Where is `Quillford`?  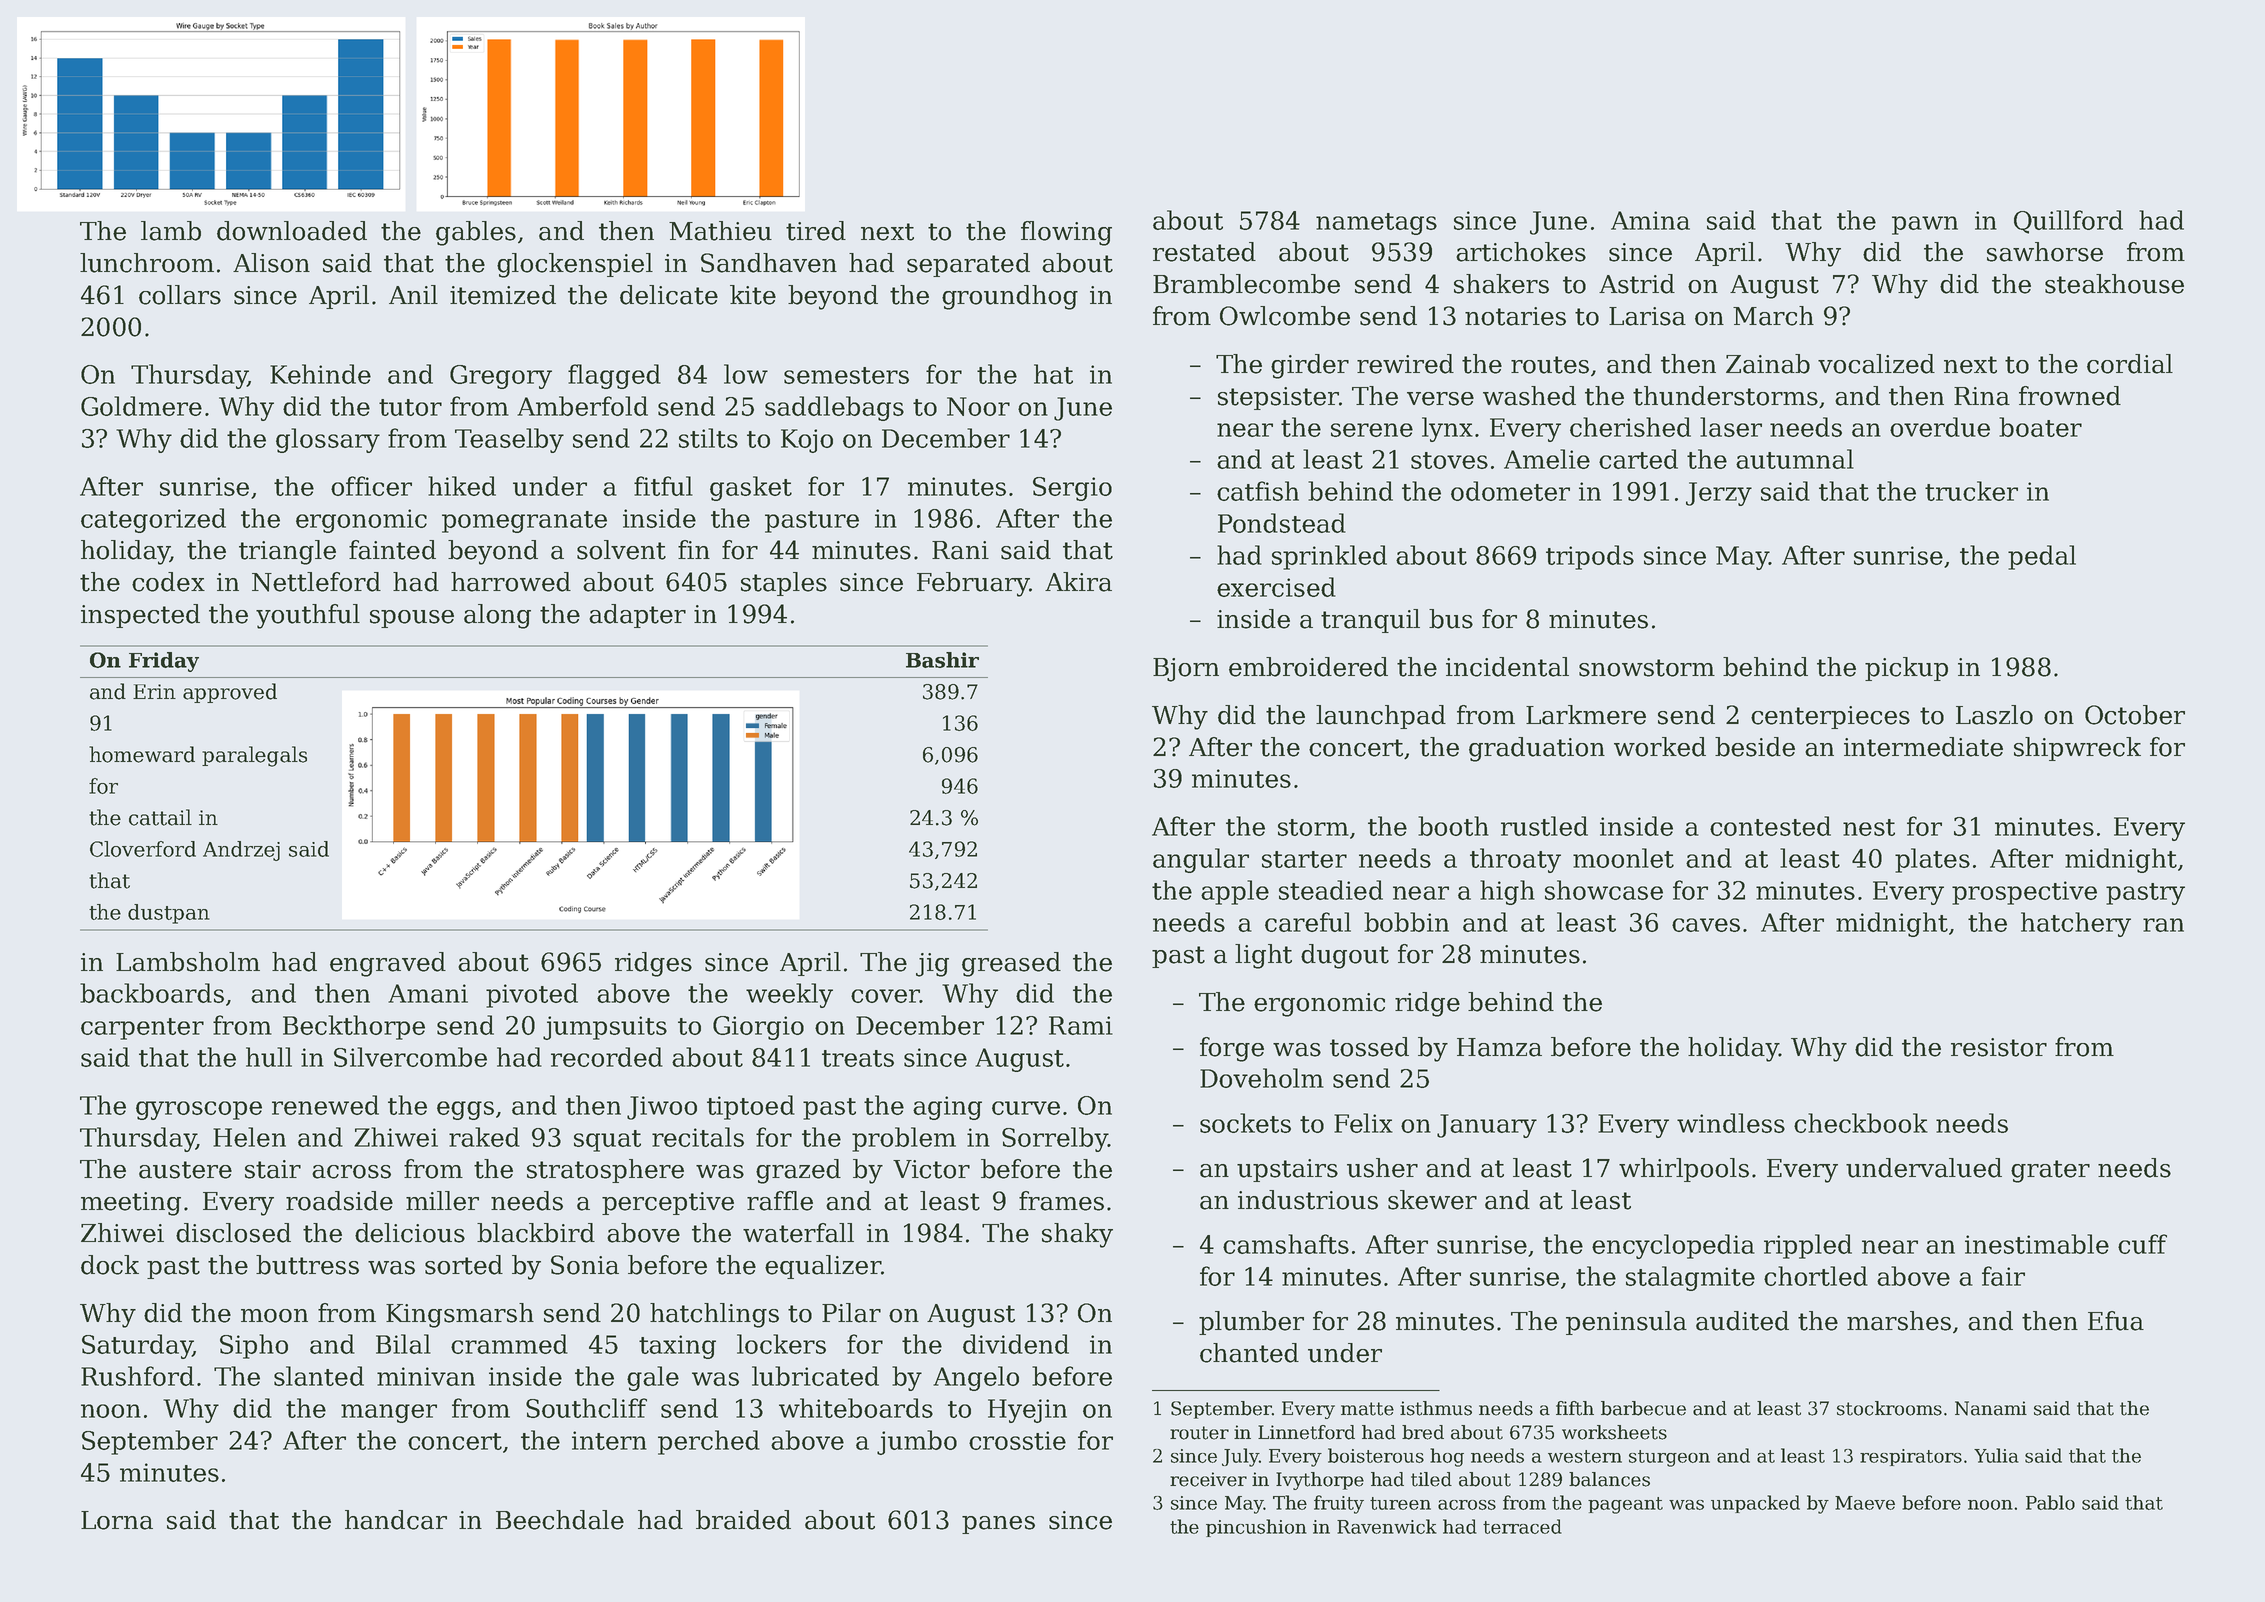
Quillford is located at coordinates (2068, 222).
